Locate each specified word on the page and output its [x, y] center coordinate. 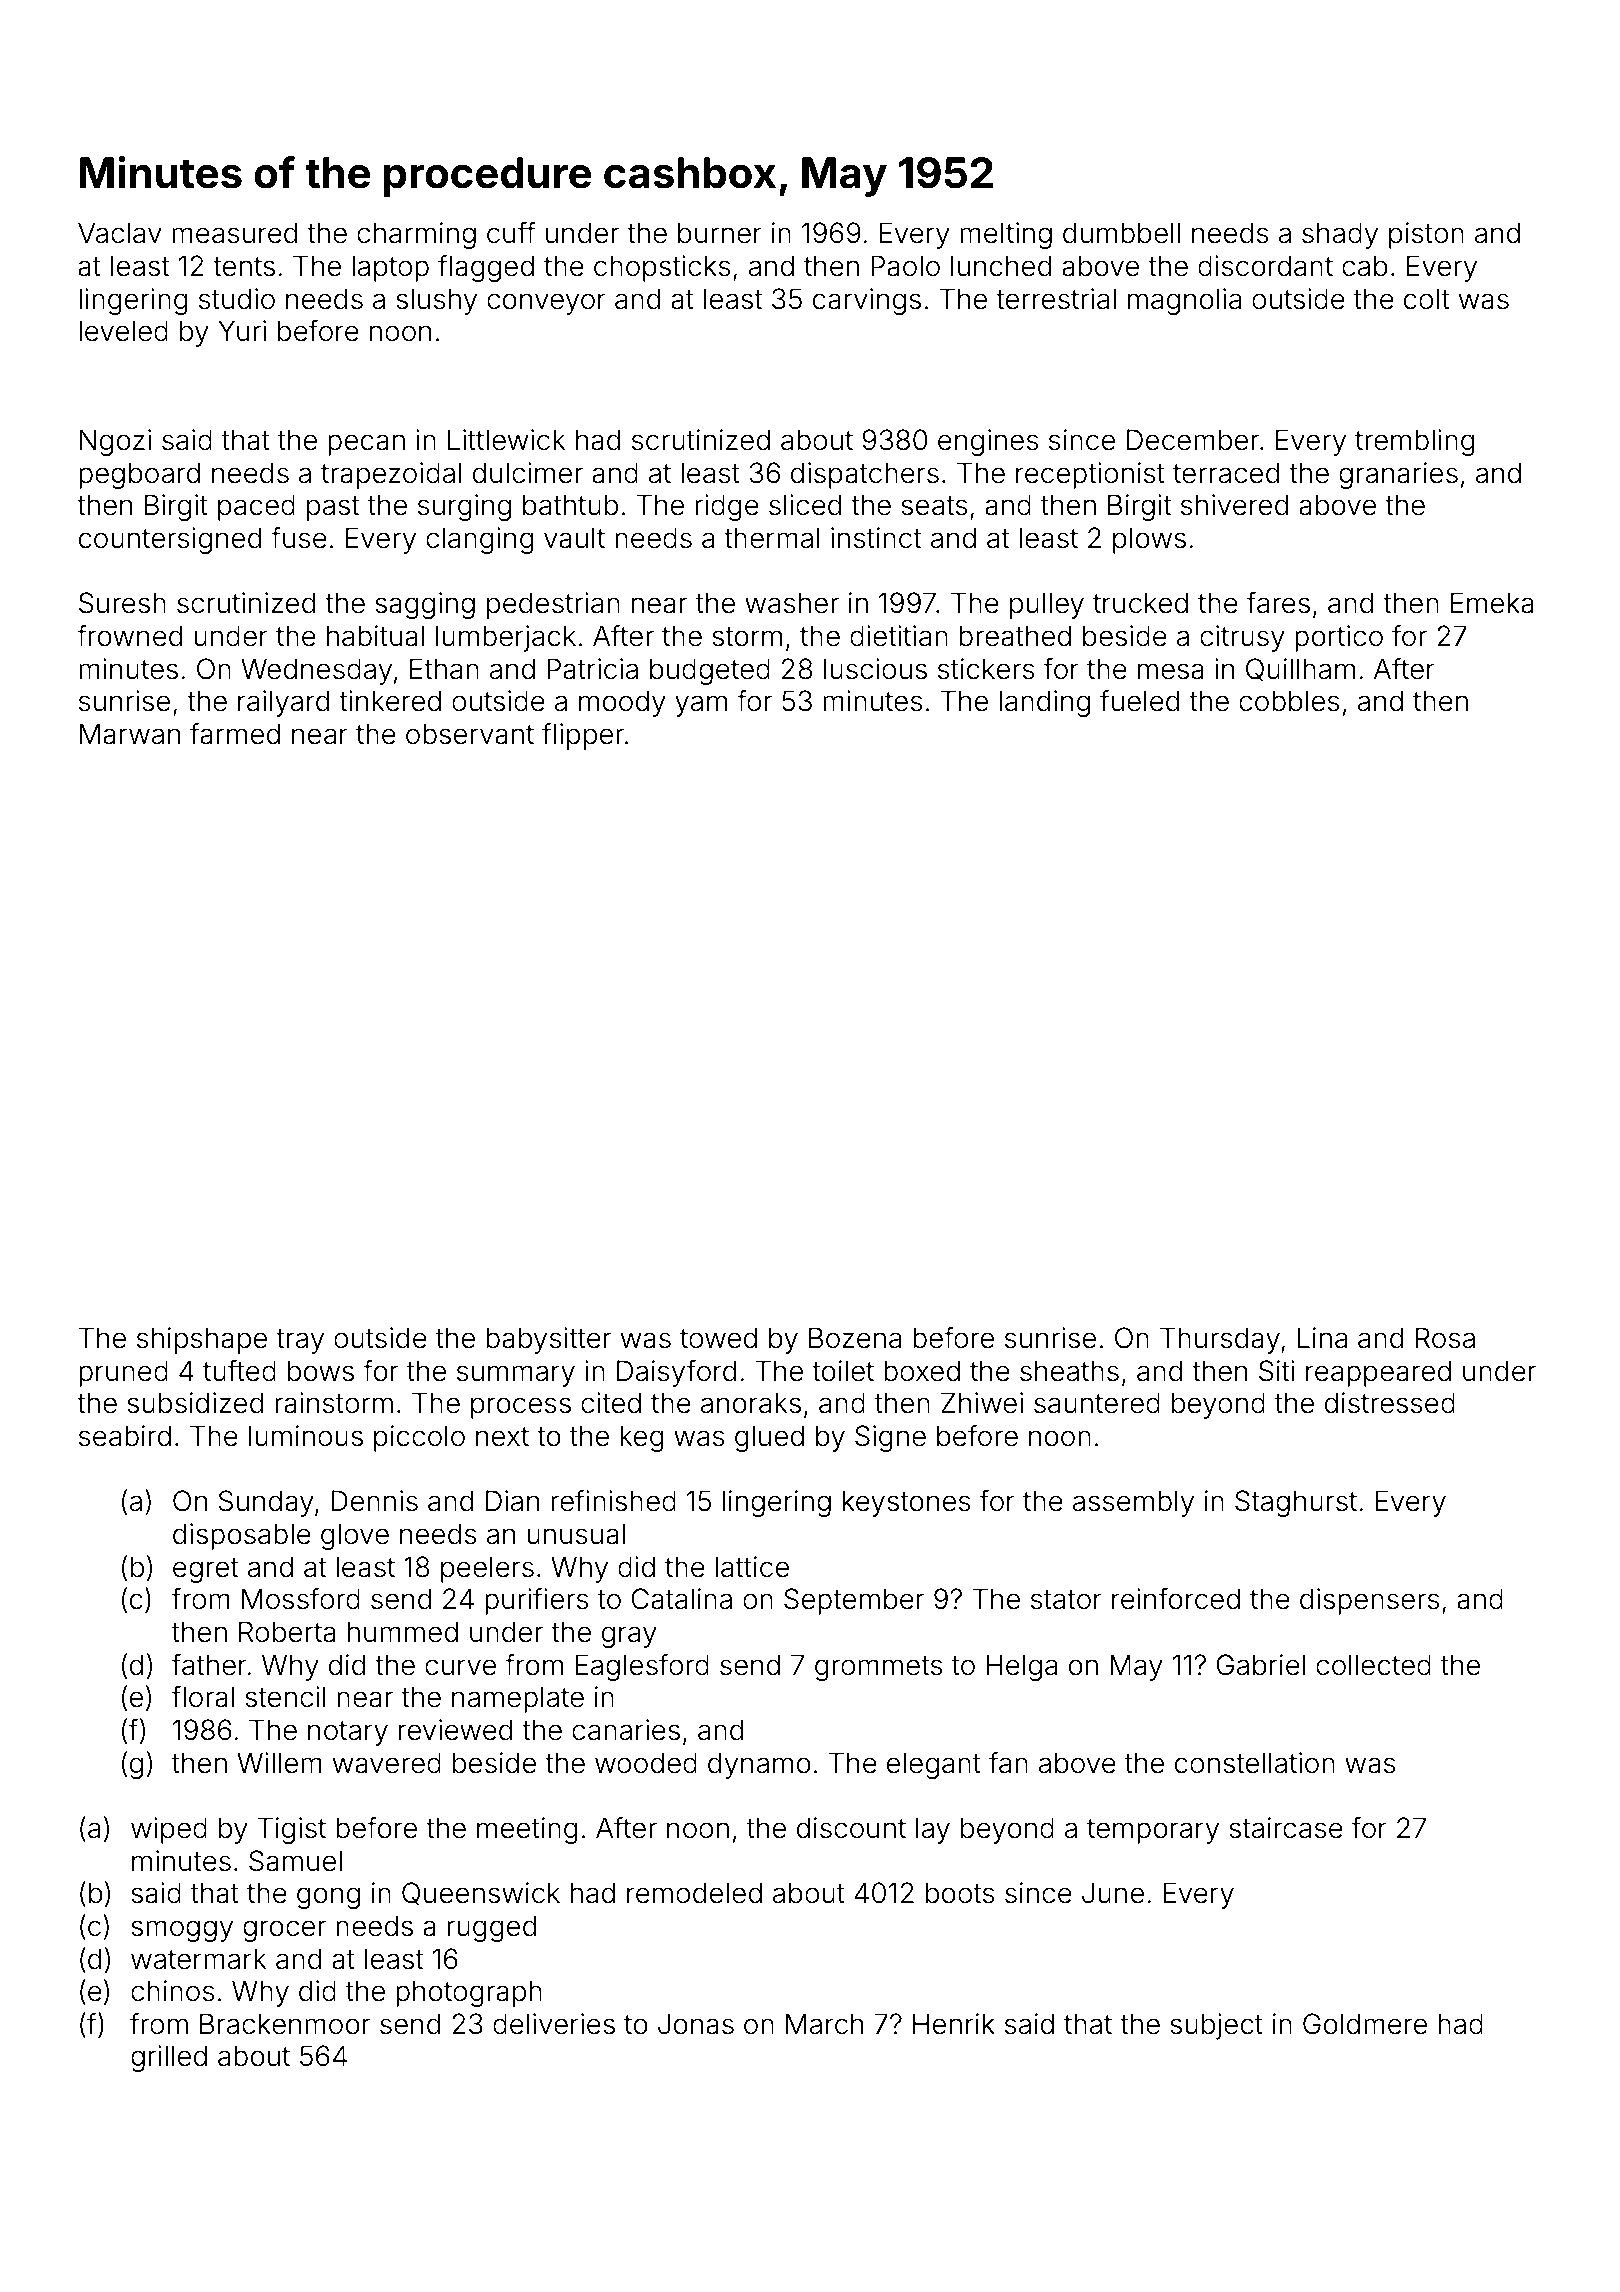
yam [701, 706]
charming [416, 235]
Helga [1021, 1667]
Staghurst [1296, 1503]
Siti [1277, 1371]
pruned [123, 1373]
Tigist [291, 1830]
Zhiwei [982, 1403]
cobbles [1289, 701]
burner [720, 233]
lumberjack [506, 638]
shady [1340, 235]
